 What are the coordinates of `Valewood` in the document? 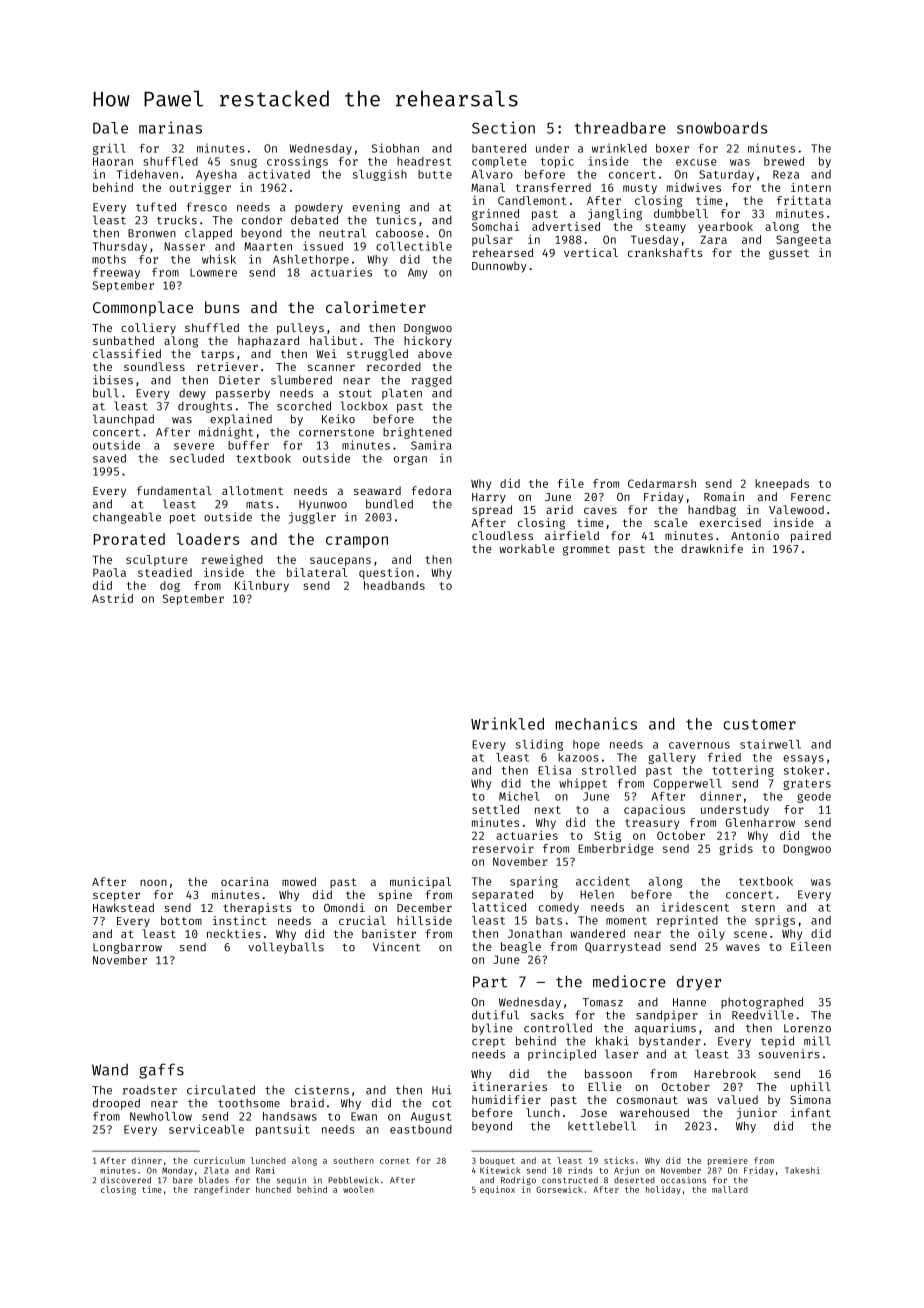 It's located at (796, 509).
